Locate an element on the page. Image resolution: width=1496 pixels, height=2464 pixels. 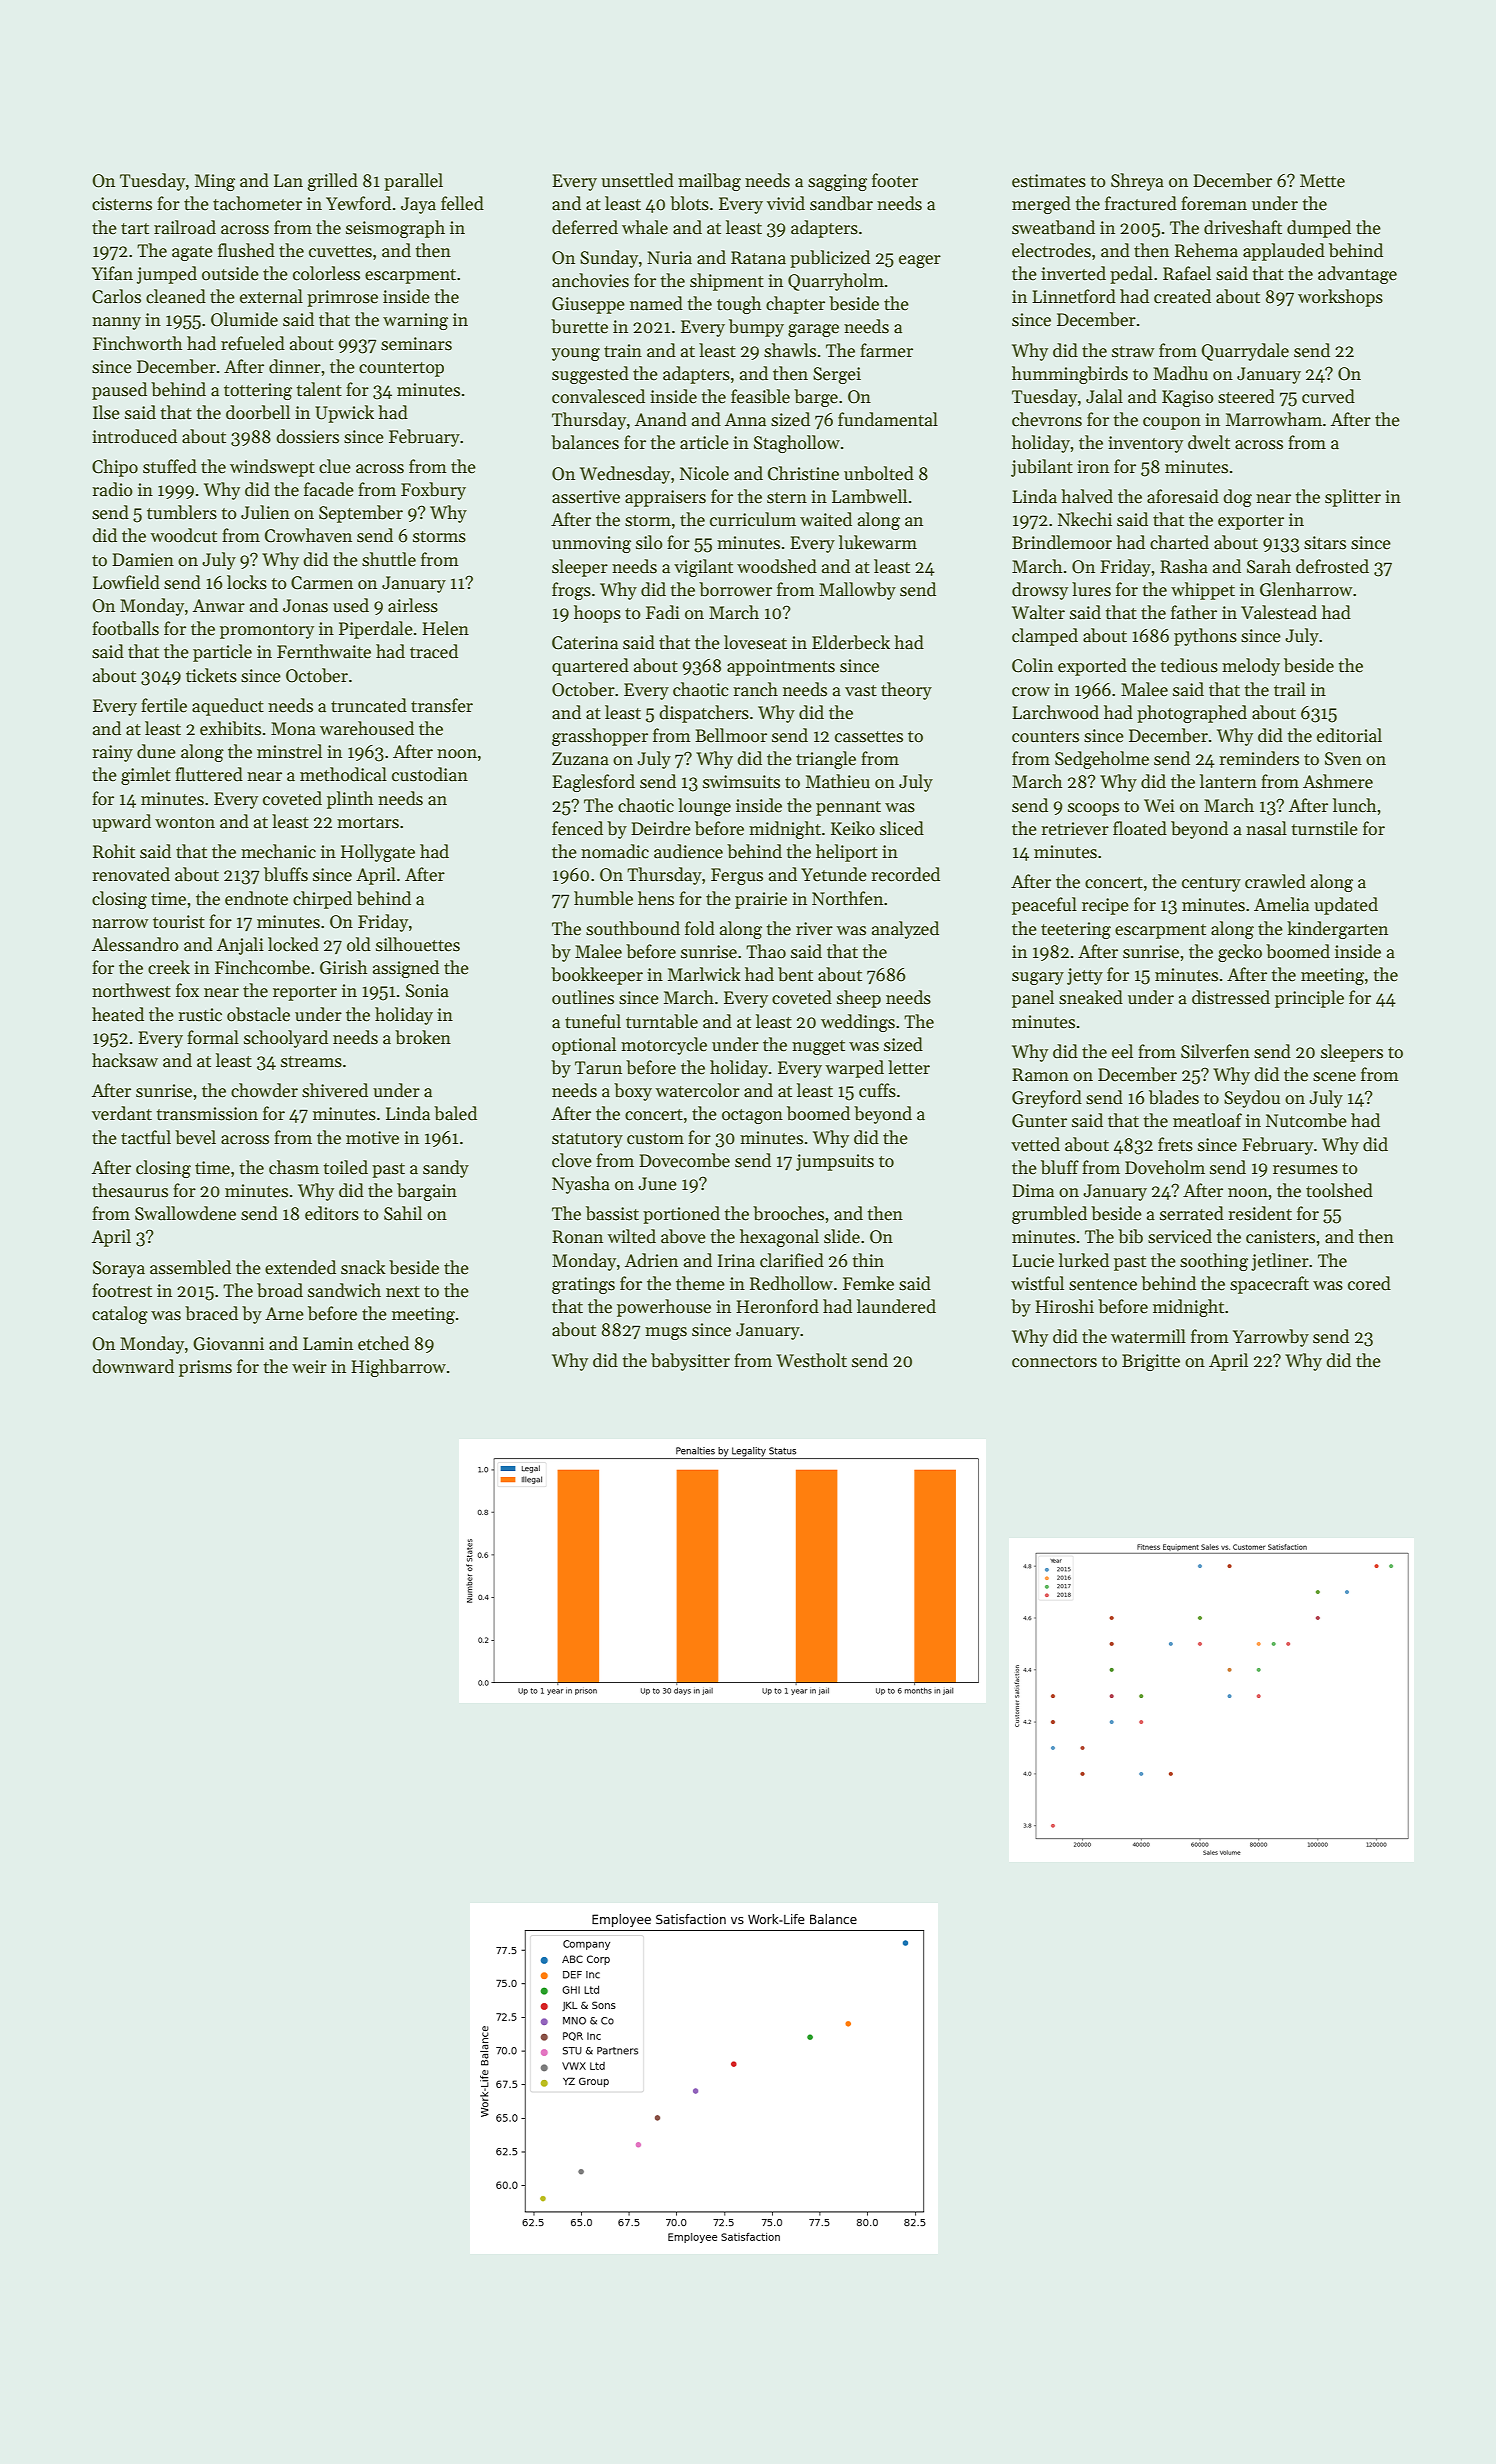
vivid is located at coordinates (786, 203).
